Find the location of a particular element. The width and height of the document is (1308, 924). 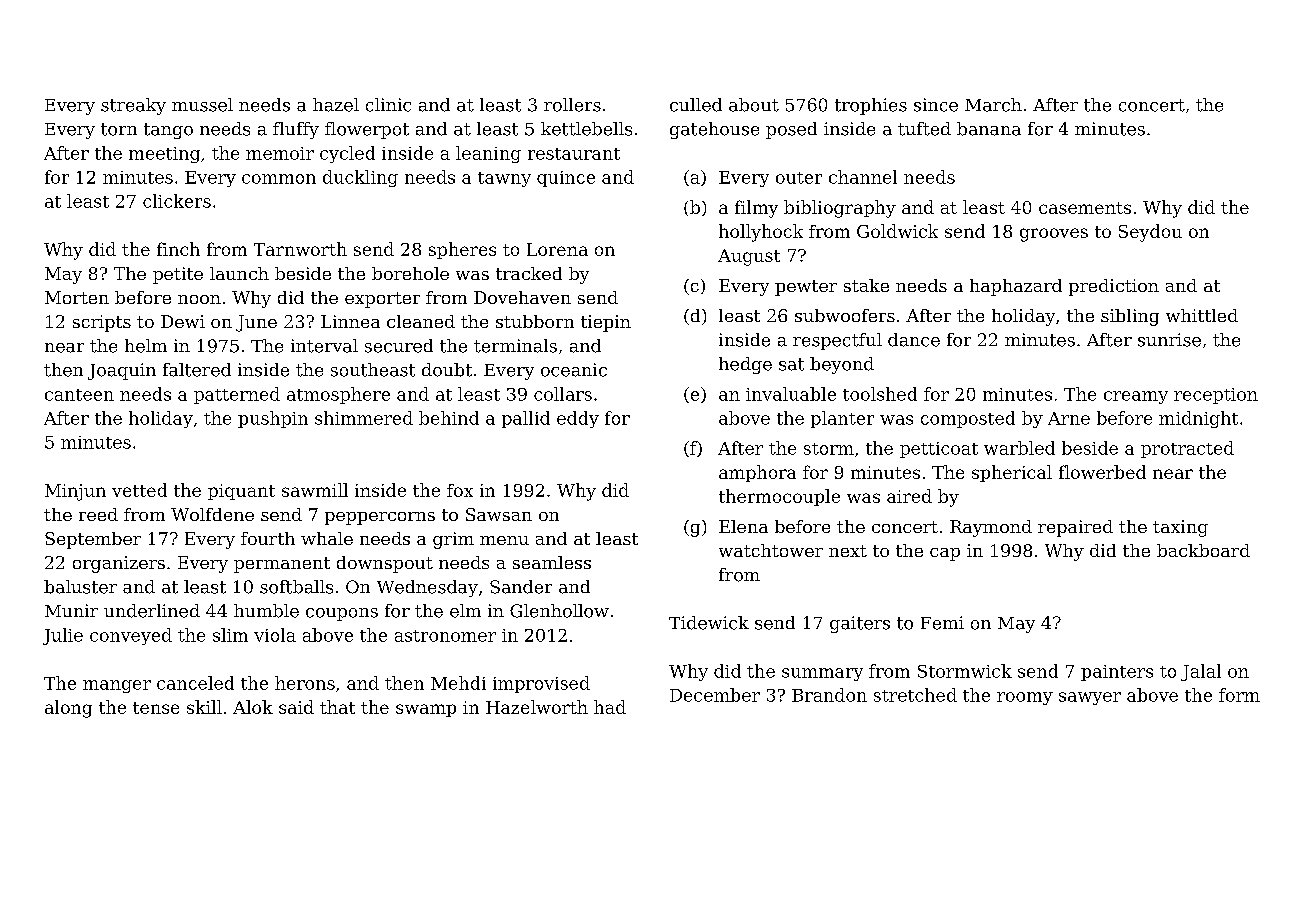

gatehouse is located at coordinates (714, 130).
